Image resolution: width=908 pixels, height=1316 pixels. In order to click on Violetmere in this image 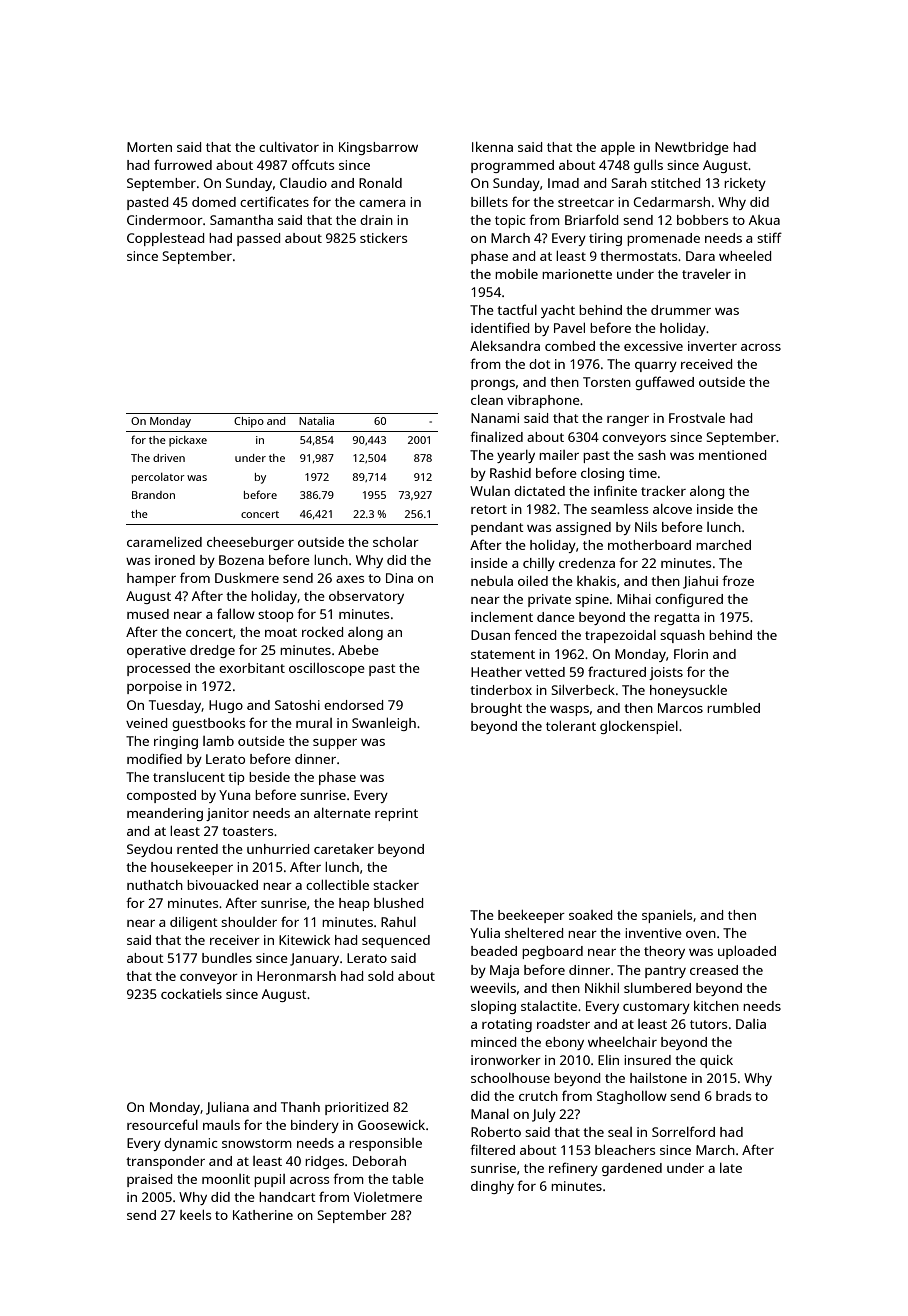, I will do `click(388, 1197)`.
